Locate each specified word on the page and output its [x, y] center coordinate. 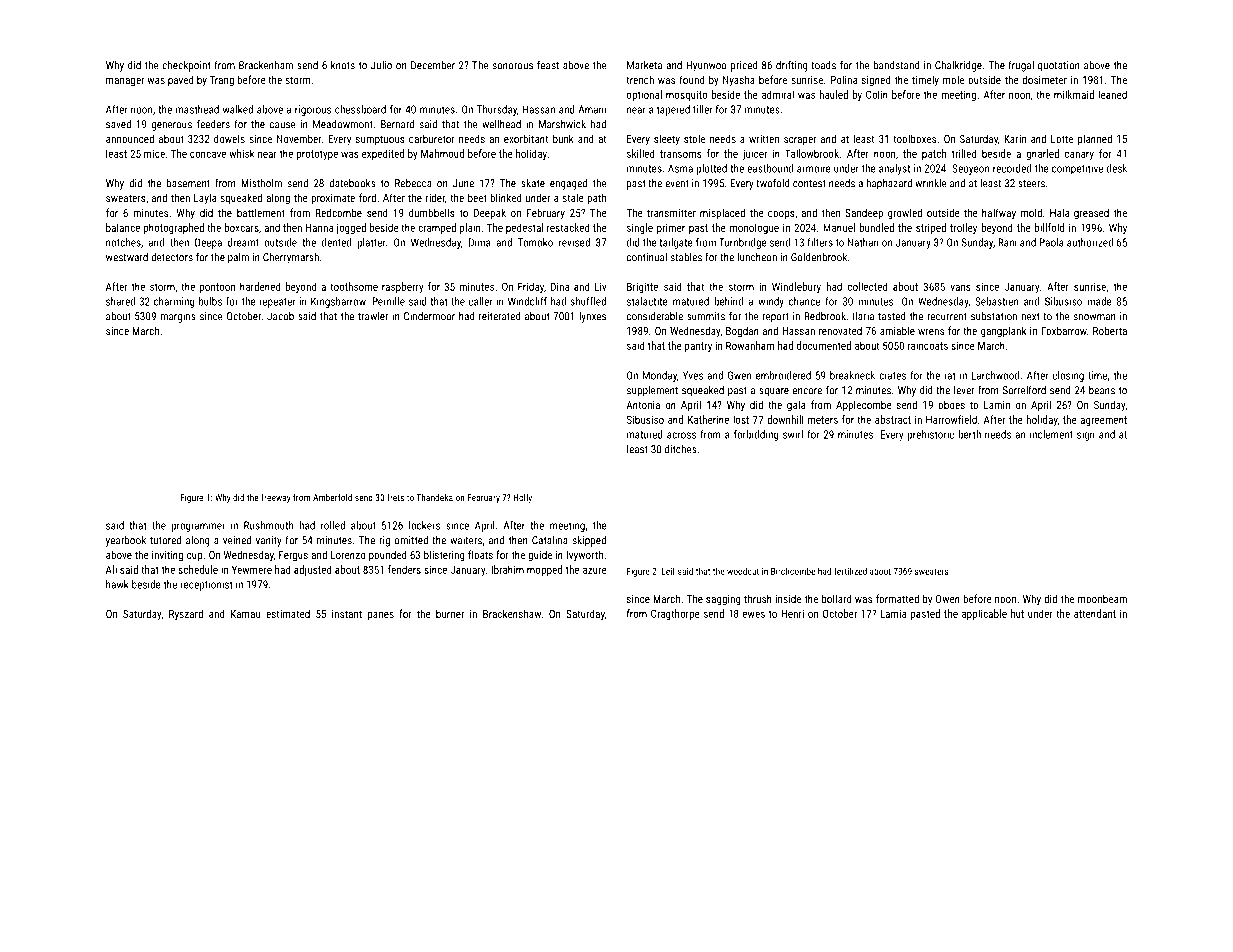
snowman [1094, 317]
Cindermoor [429, 316]
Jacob [280, 316]
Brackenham [266, 65]
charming [174, 302]
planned [1095, 140]
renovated [840, 330]
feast [548, 65]
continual [647, 257]
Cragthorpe [675, 614]
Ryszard [186, 615]
